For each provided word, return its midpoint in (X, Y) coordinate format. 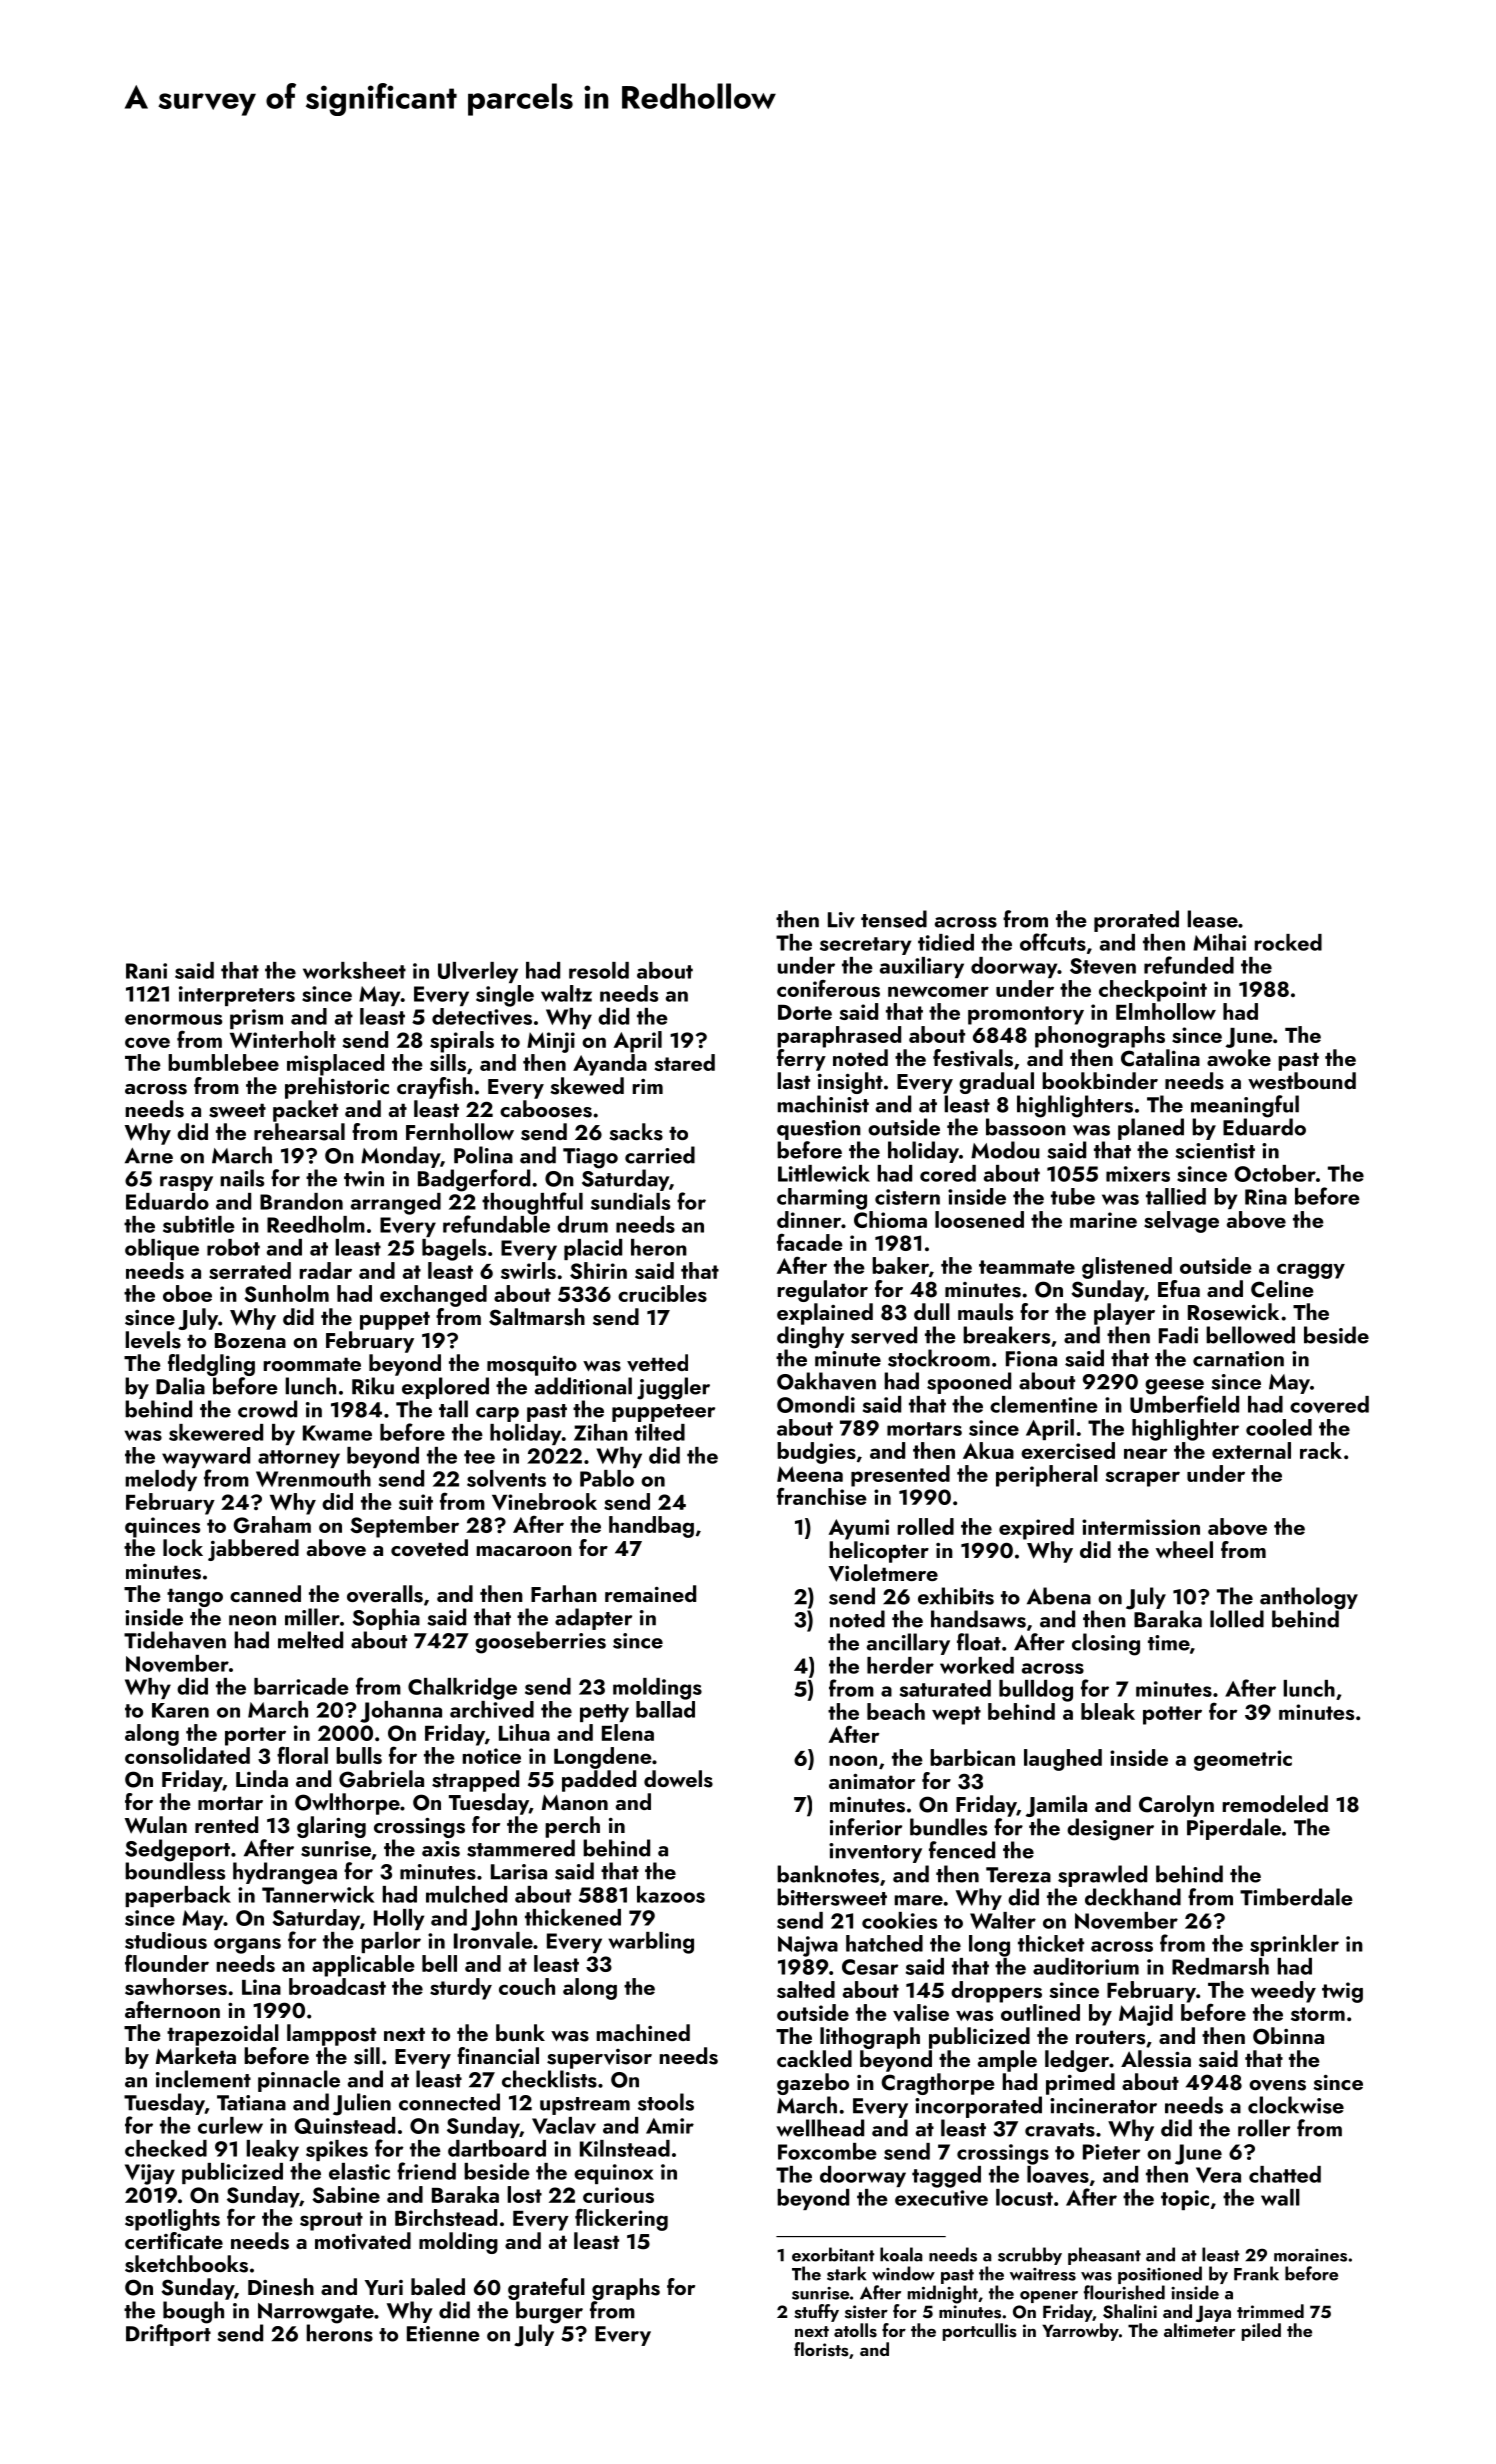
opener (1049, 2297)
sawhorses (176, 1986)
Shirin (598, 1270)
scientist (1215, 1151)
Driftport (168, 2335)
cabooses (546, 1109)
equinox (613, 2174)
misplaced (335, 1065)
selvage (1181, 1222)
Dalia (180, 1386)
